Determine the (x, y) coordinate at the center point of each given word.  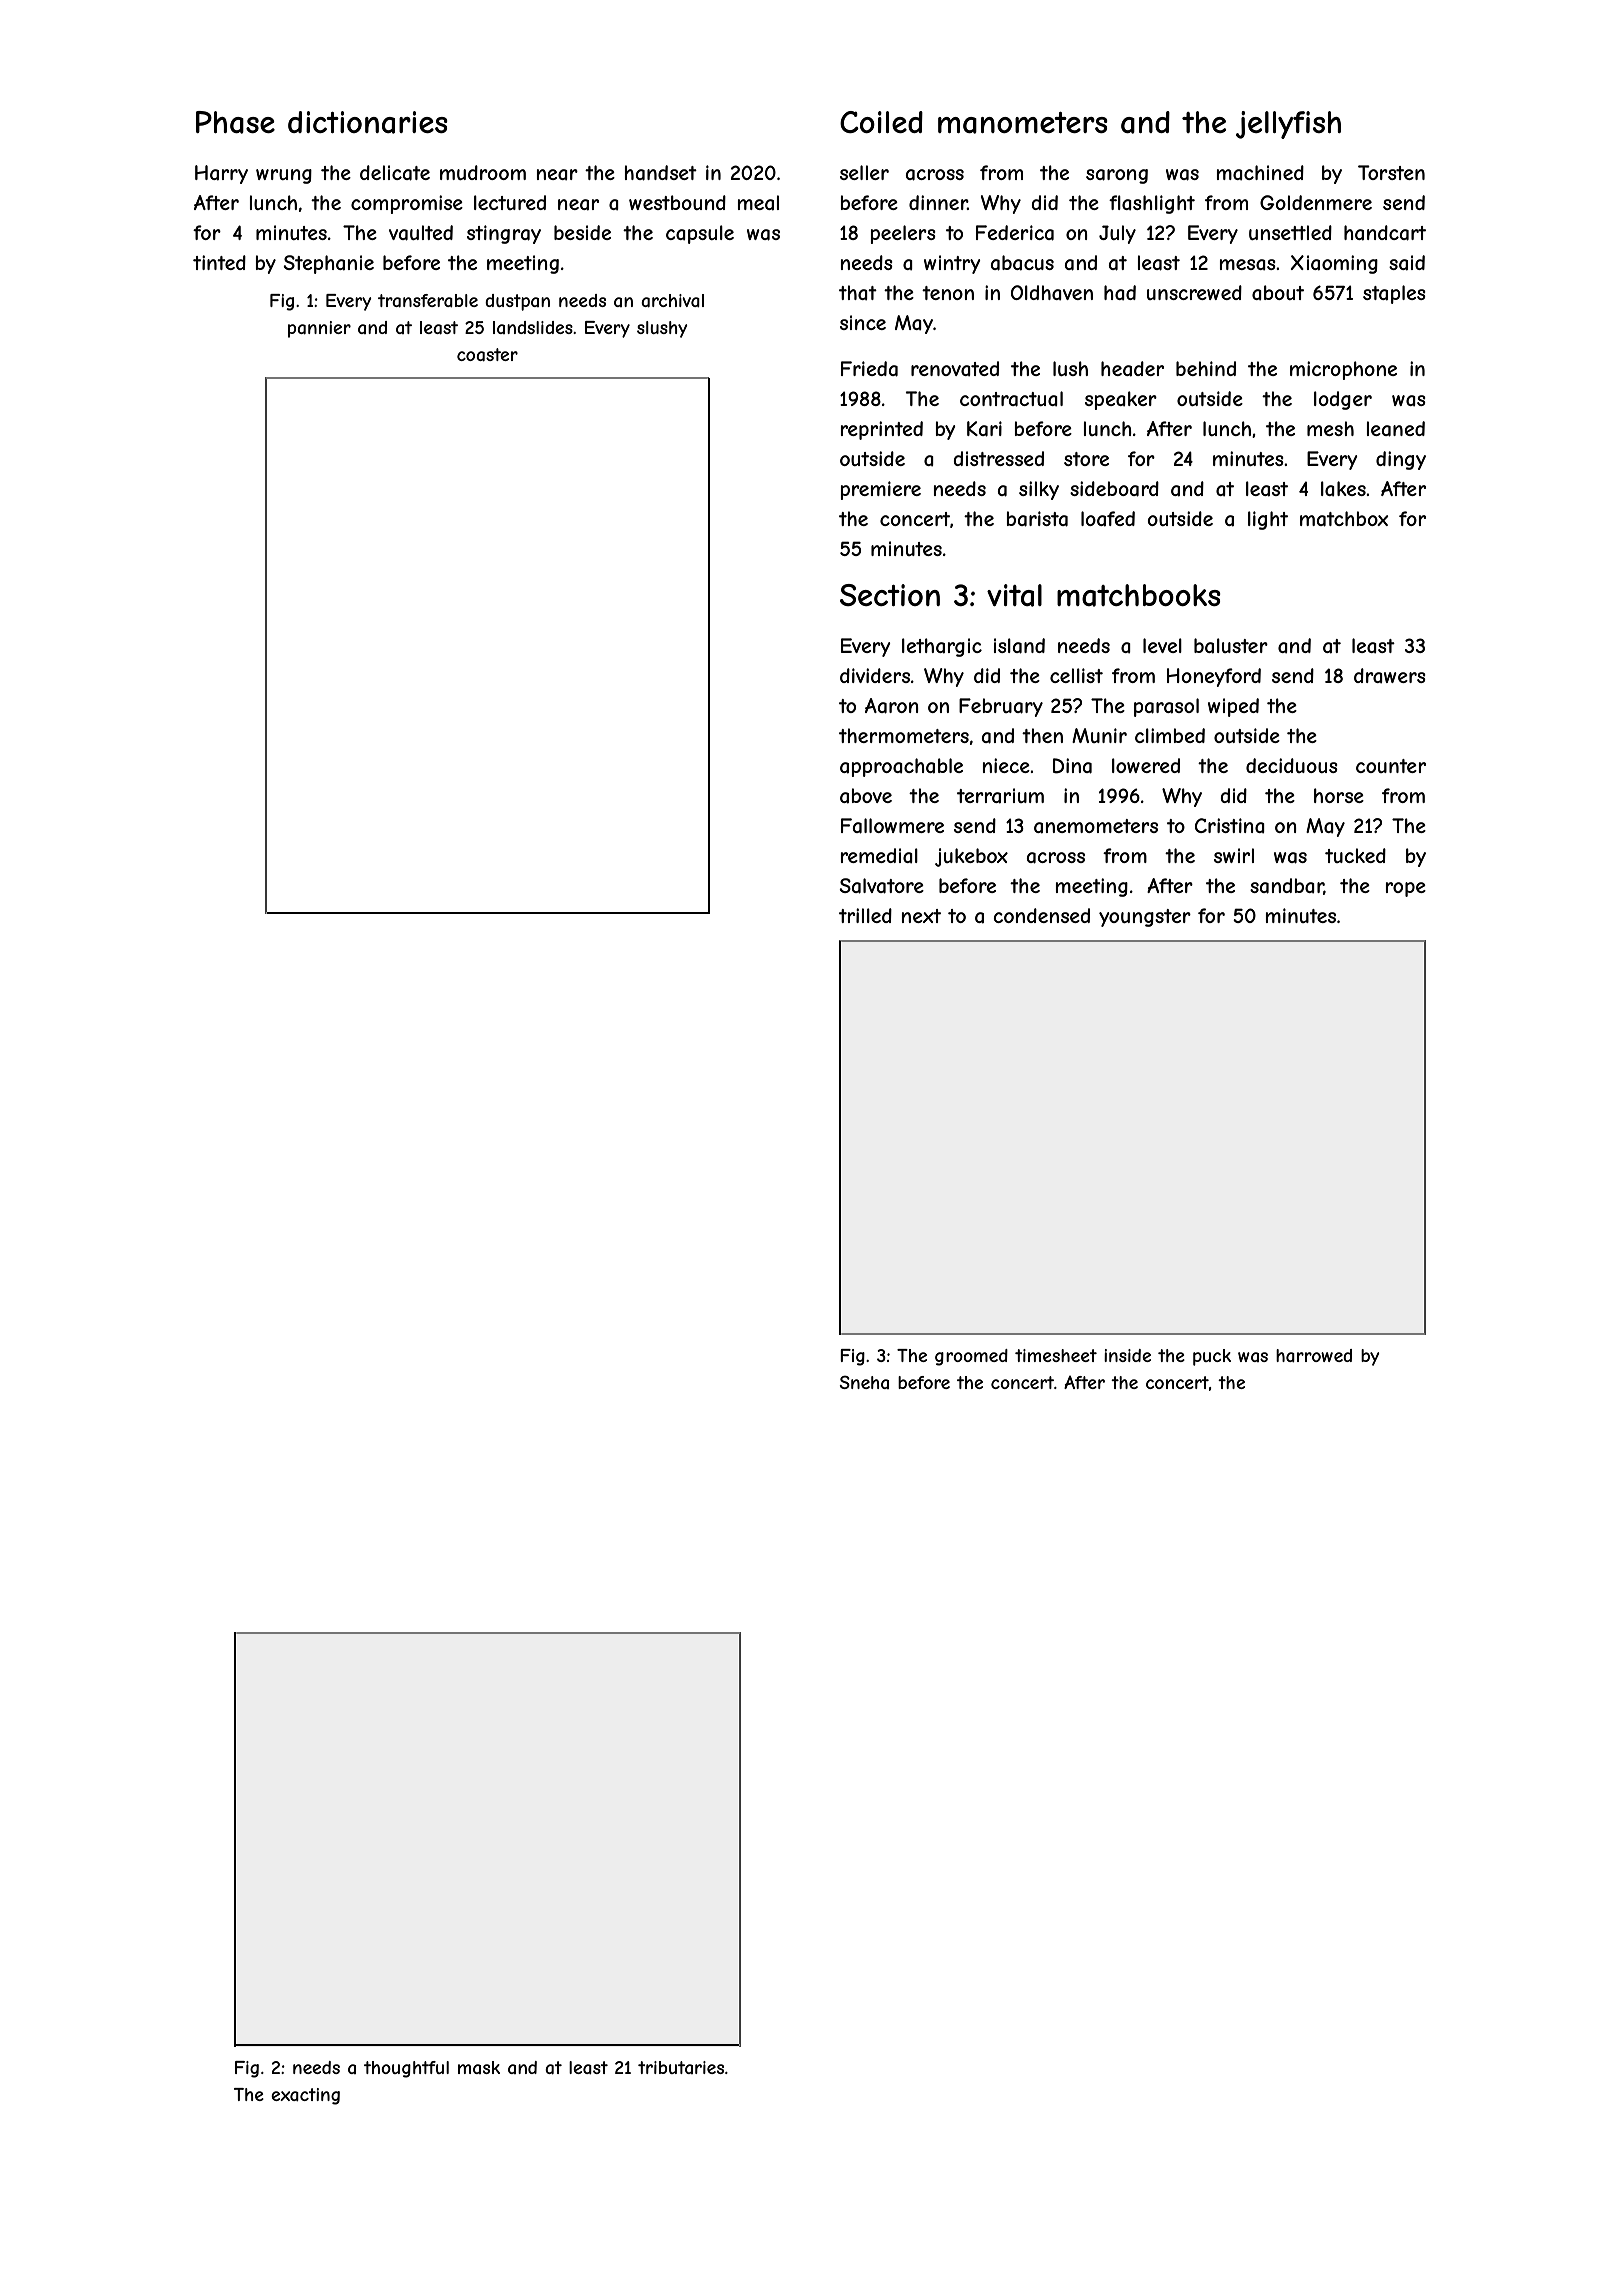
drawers (1390, 675)
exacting (305, 2096)
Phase (235, 122)
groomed (971, 1357)
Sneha (864, 1382)
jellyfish (1288, 125)
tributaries (681, 2067)
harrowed (1314, 1355)
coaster (487, 354)
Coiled (881, 122)
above (866, 796)
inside (1127, 1355)
